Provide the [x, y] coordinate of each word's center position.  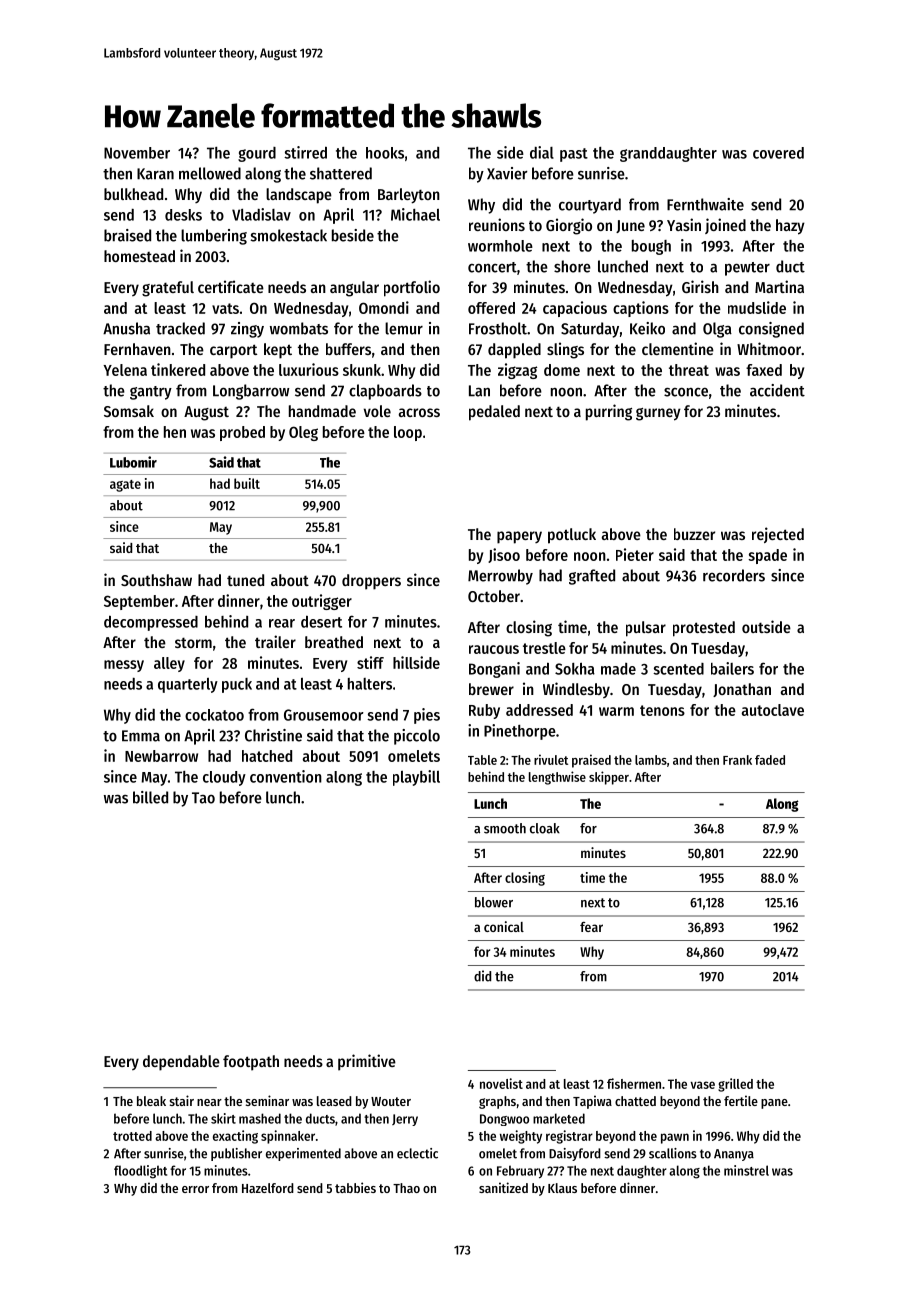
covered [778, 153]
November [137, 153]
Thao [406, 1188]
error [195, 1189]
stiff [370, 662]
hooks [385, 153]
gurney [658, 414]
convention [286, 776]
